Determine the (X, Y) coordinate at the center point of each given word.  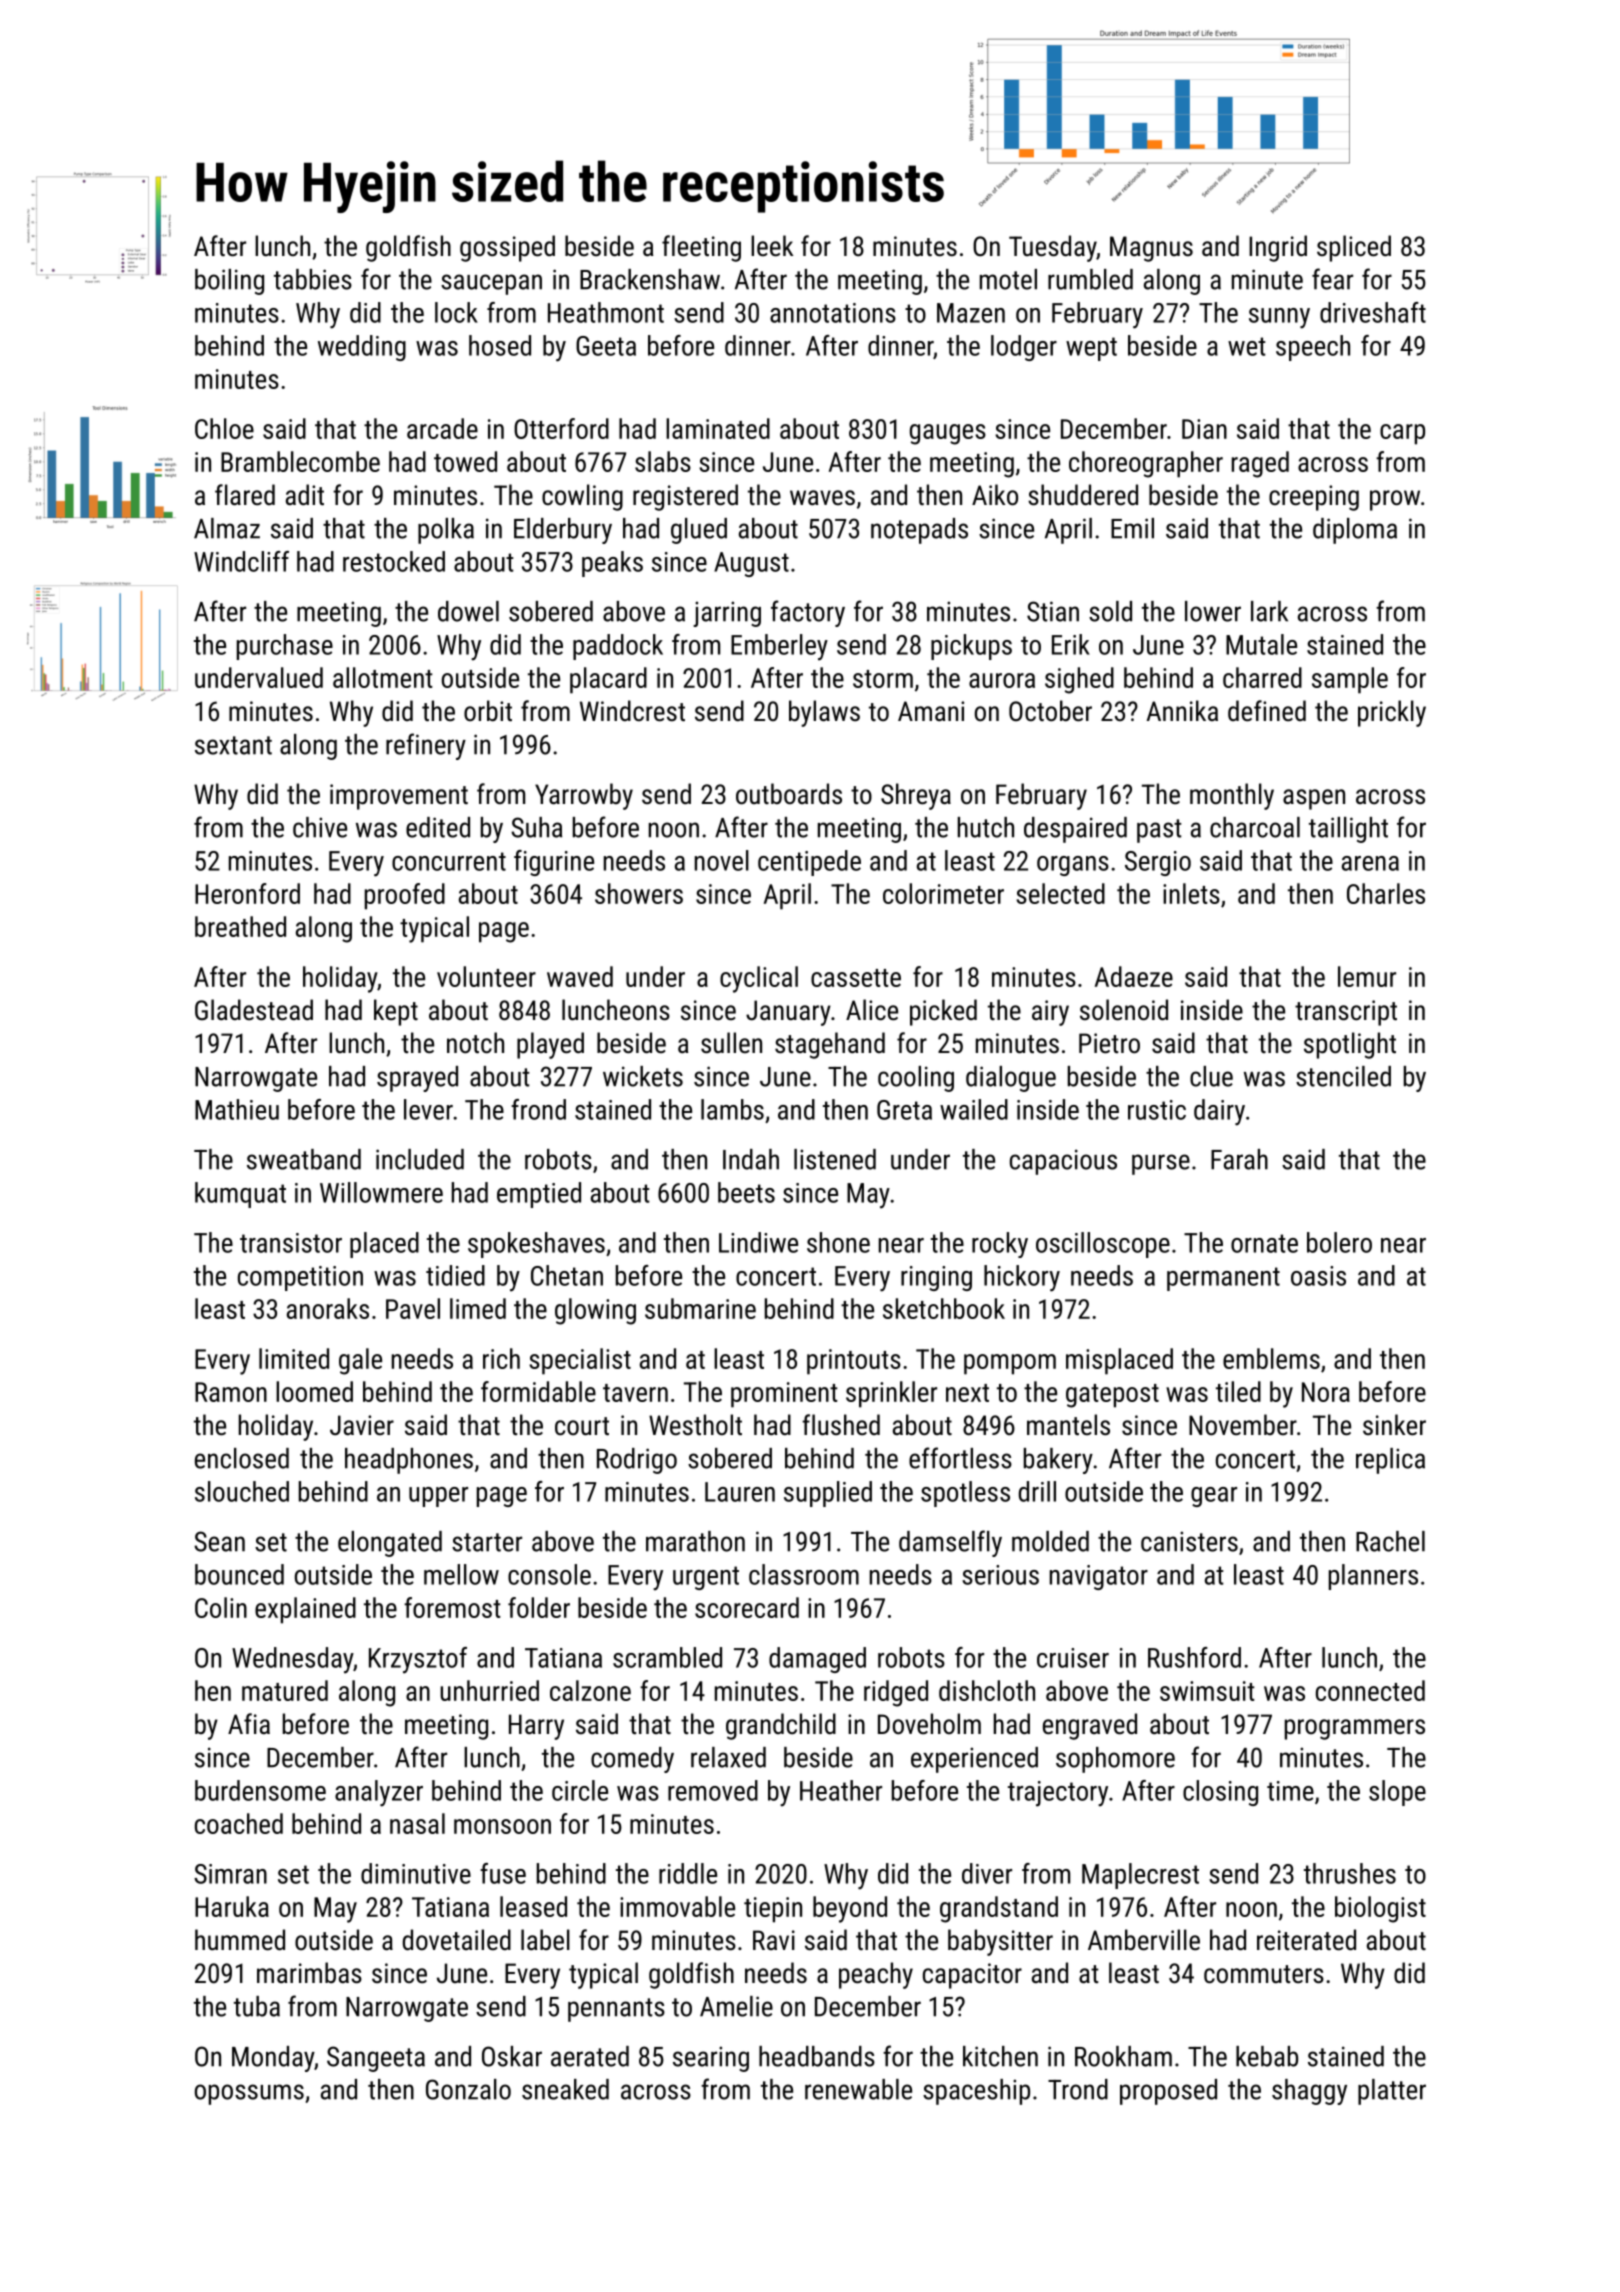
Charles (1386, 893)
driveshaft (1373, 312)
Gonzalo (468, 2089)
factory (808, 613)
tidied (455, 1275)
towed (465, 461)
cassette (856, 978)
